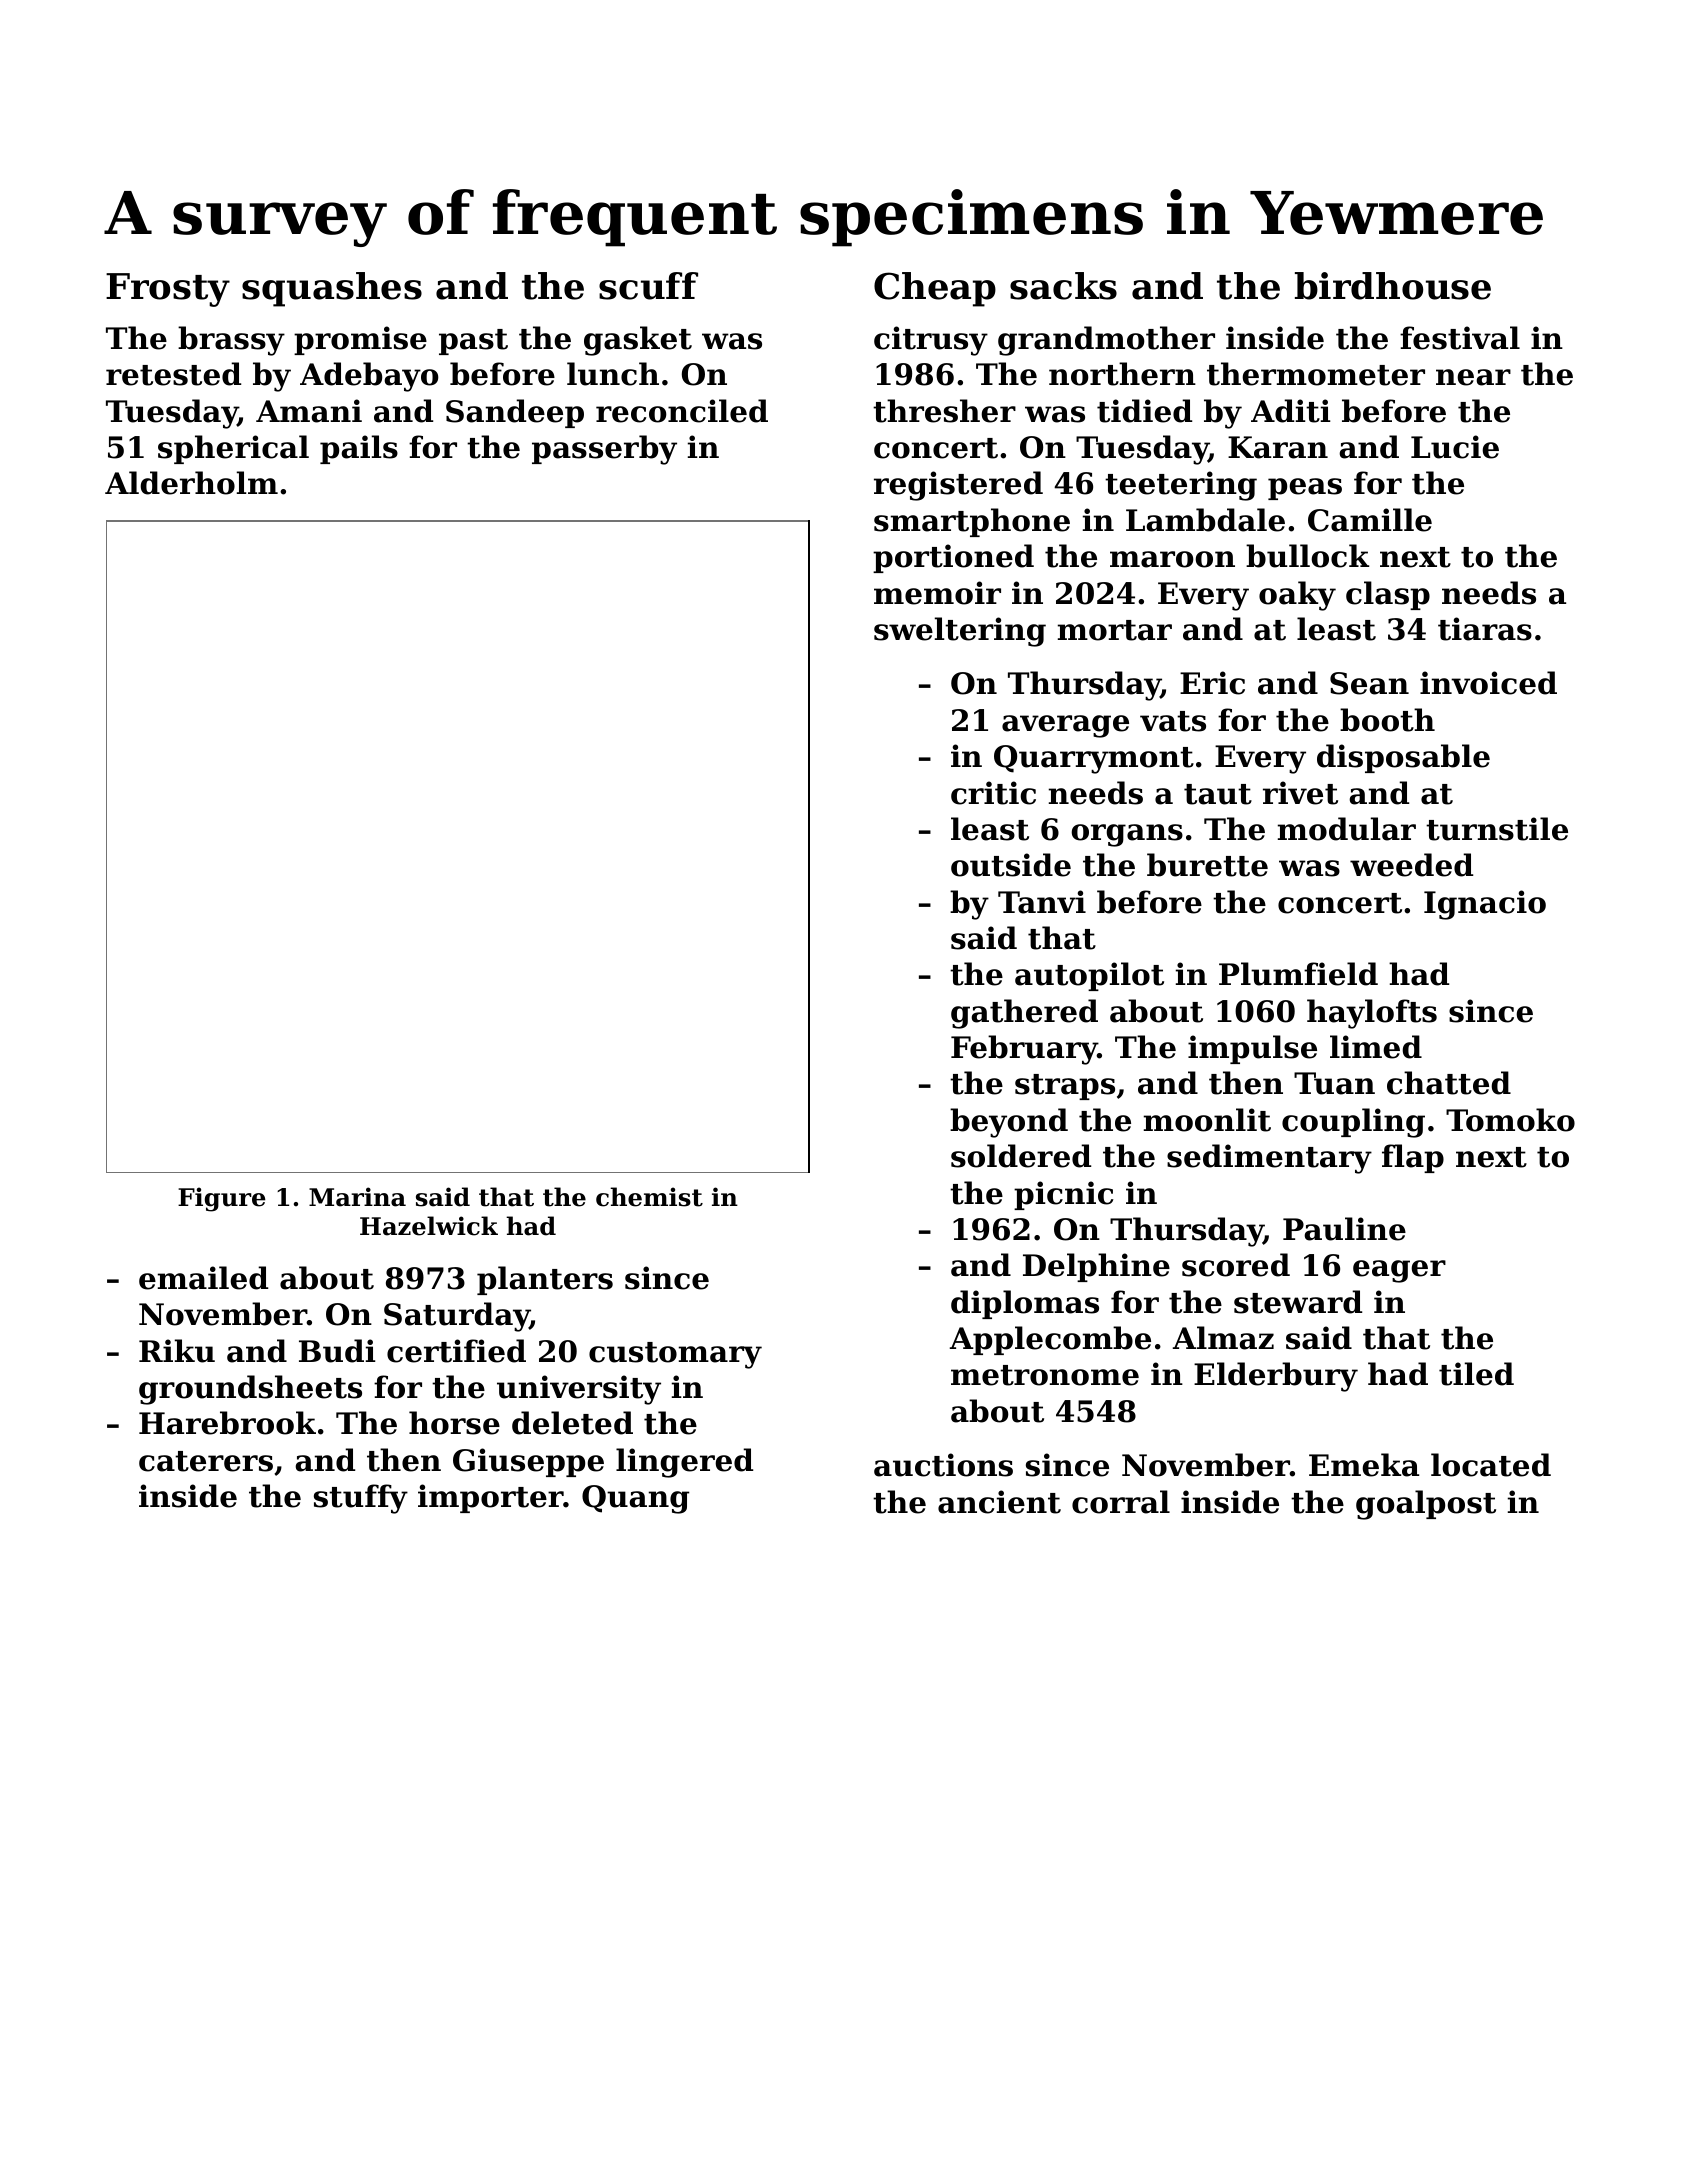 The image size is (1683, 2178). Describe the element at coordinates (604, 450) in the document. I see `passerby` at that location.
